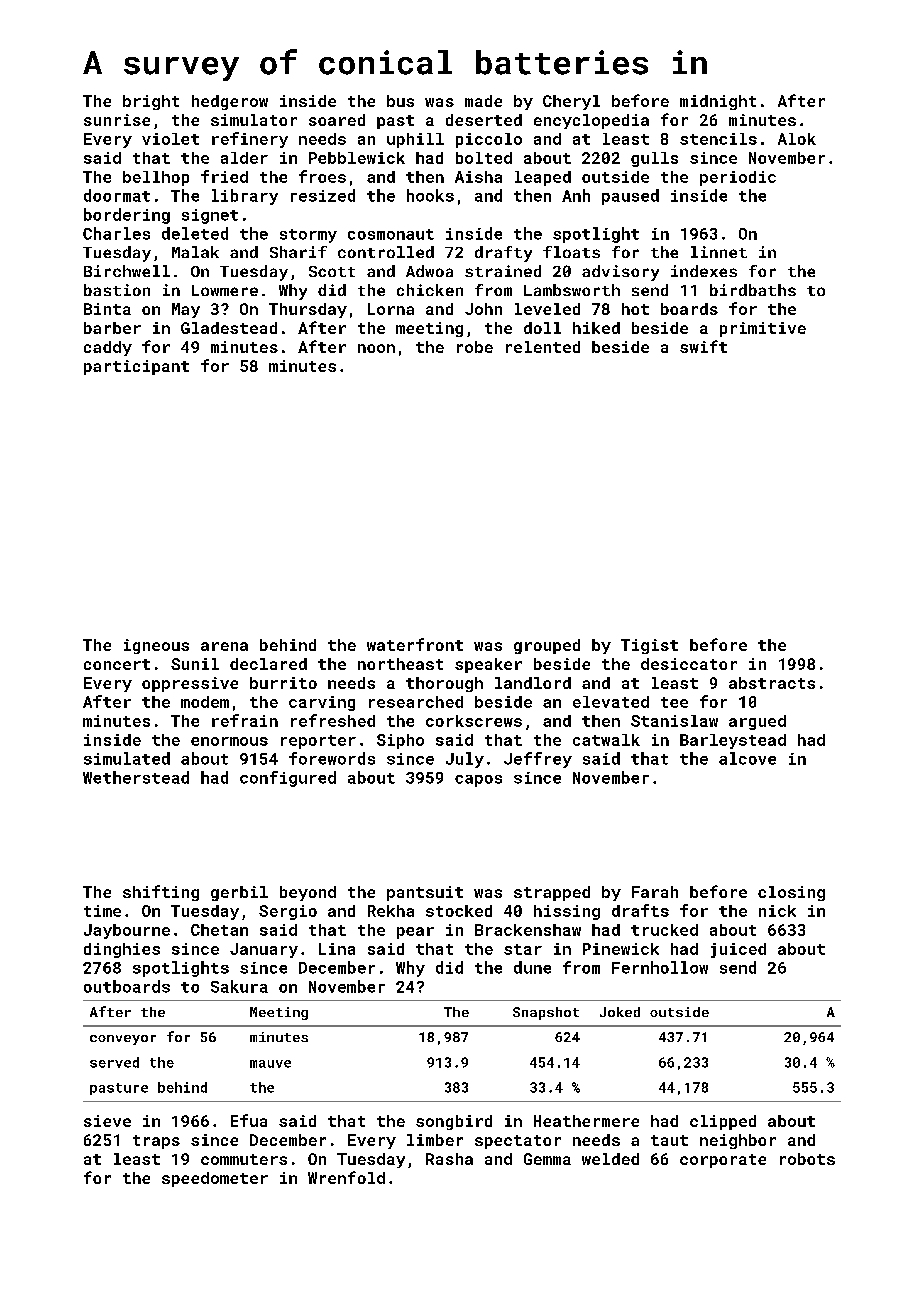 This screenshot has height=1308, width=924. I want to click on Chetan, so click(219, 930).
